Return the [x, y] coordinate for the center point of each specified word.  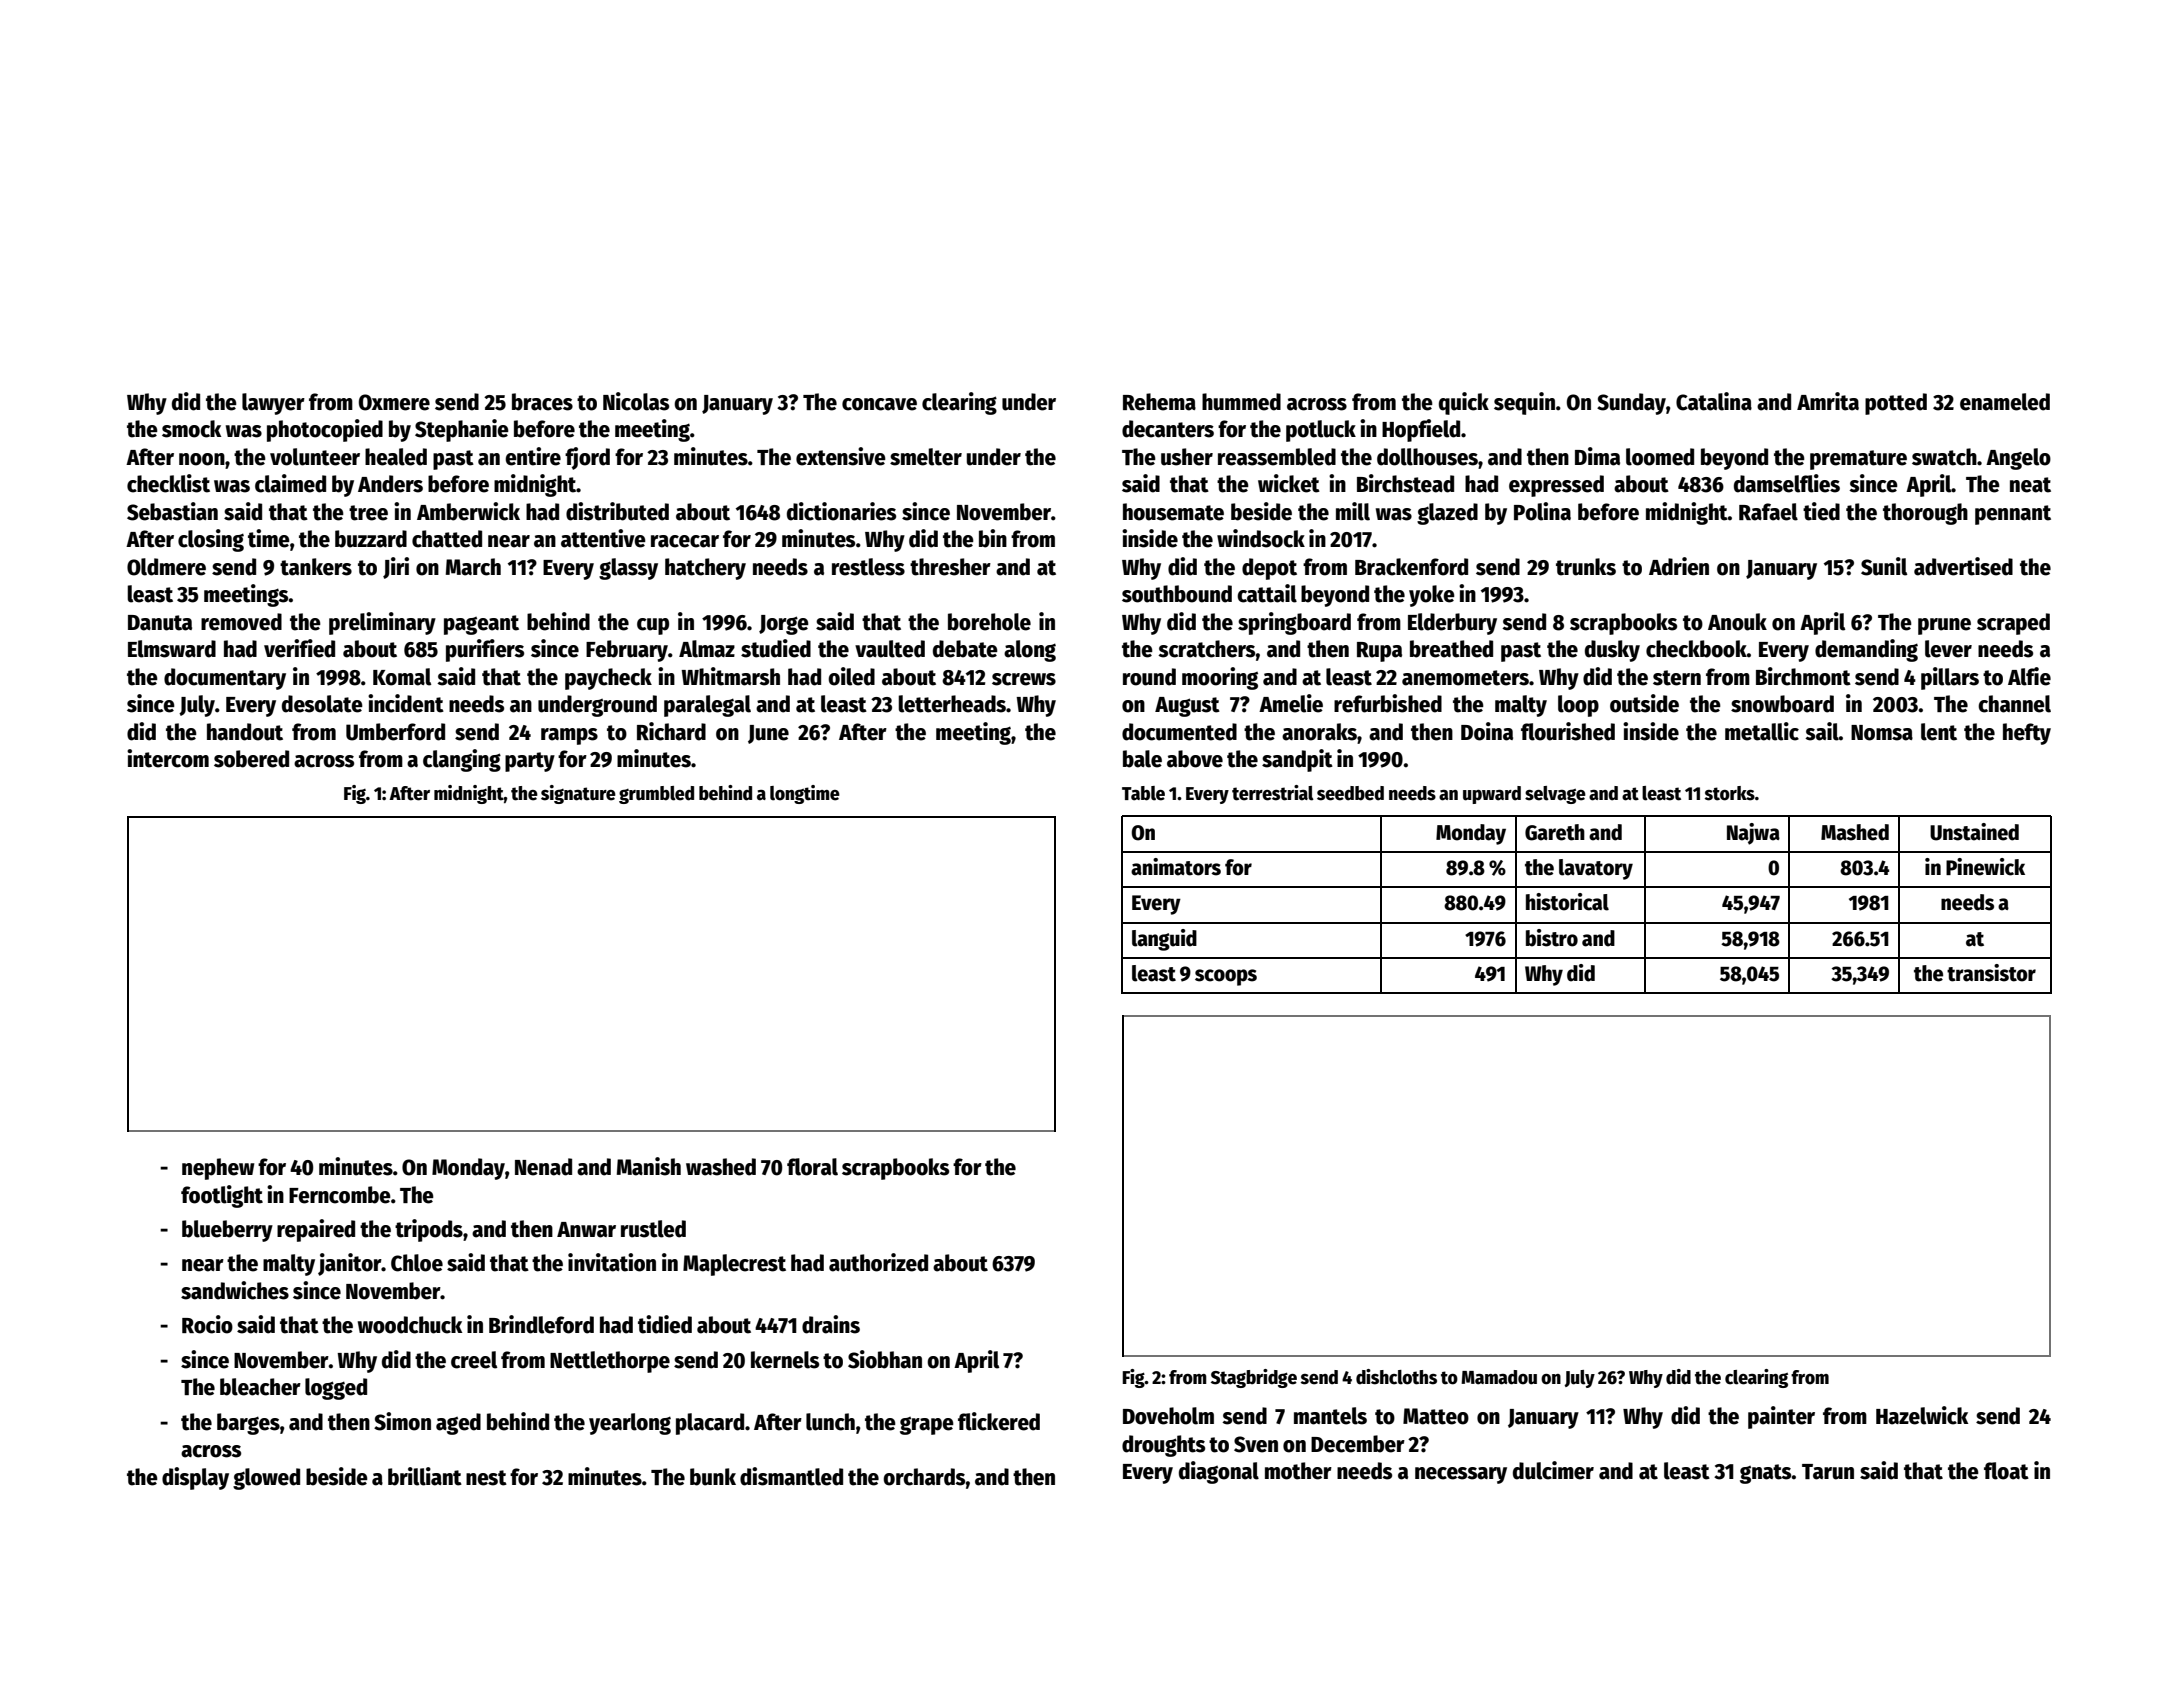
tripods [429, 1230]
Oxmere [394, 402]
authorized [878, 1262]
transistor [1991, 973]
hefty [2027, 734]
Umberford [395, 732]
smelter [926, 457]
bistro [1552, 938]
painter [1781, 1417]
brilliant [425, 1476]
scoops [1226, 977]
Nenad [543, 1167]
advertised [1963, 566]
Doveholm [1168, 1416]
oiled [851, 676]
